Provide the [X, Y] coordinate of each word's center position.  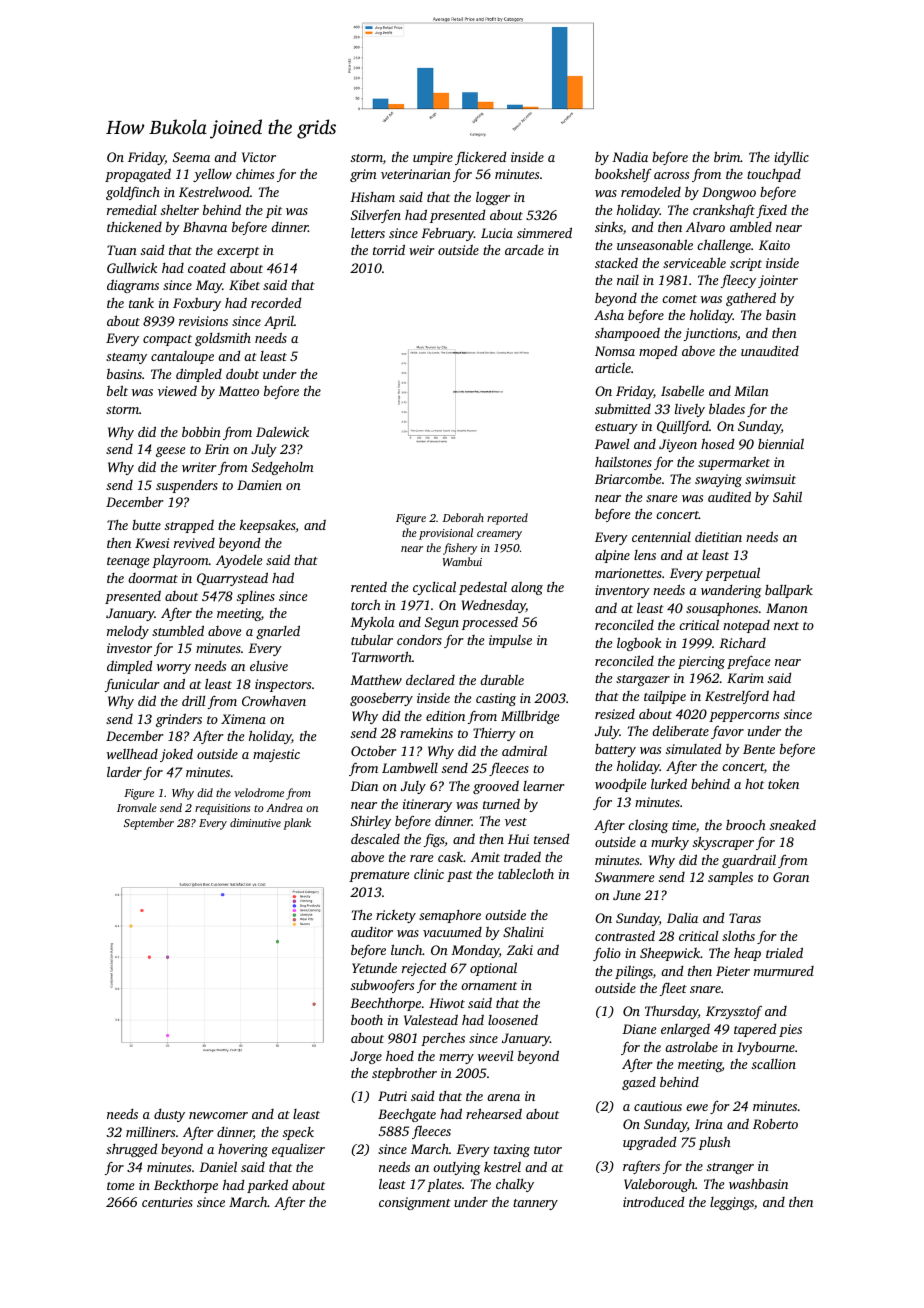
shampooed [627, 334]
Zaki [520, 950]
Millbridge [530, 717]
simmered [544, 232]
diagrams [133, 286]
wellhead [132, 754]
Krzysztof [734, 1012]
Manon [787, 608]
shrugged [131, 1150]
